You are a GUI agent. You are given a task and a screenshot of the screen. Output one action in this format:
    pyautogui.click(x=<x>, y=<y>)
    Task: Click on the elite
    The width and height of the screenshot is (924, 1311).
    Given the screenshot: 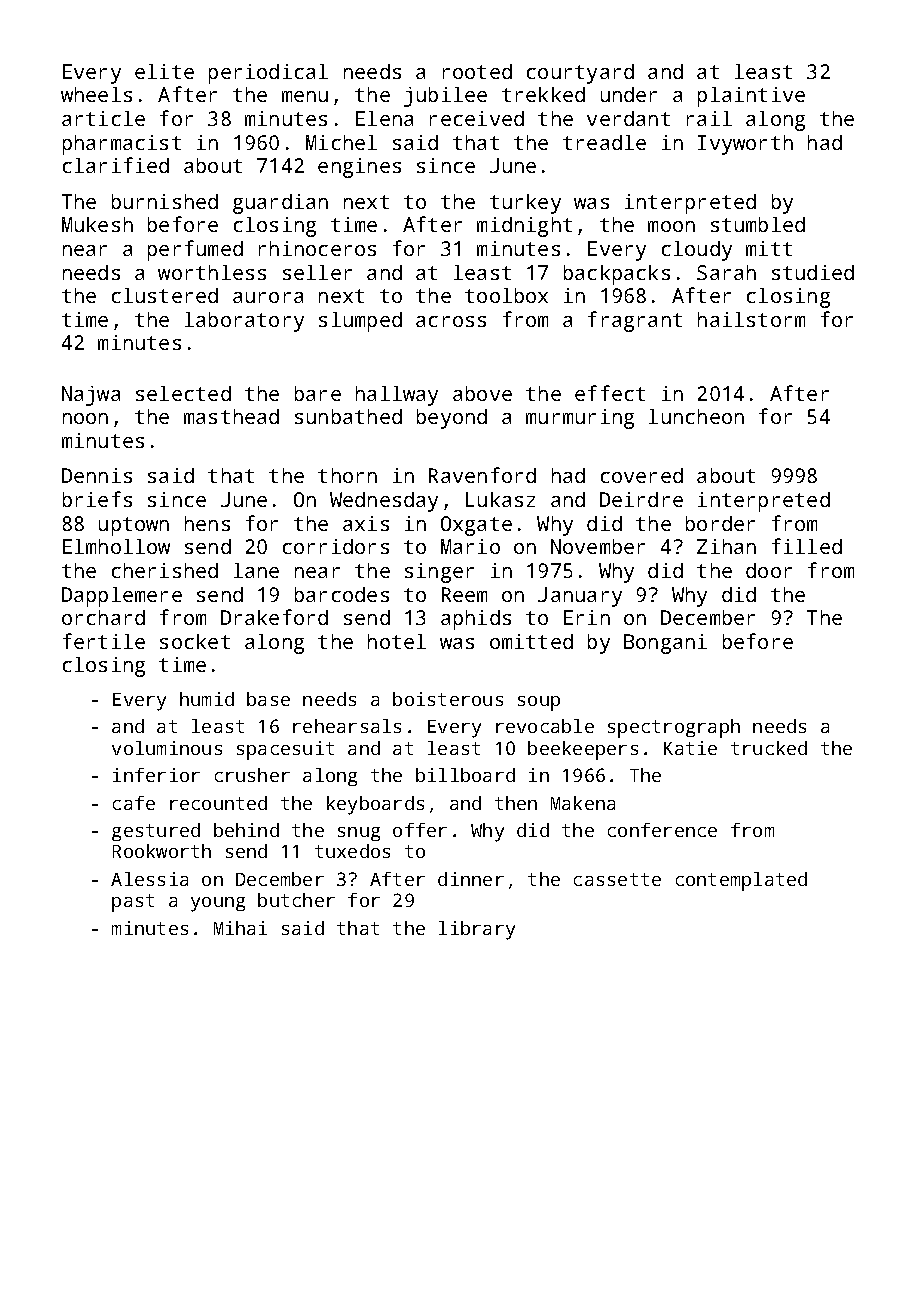 What is the action you would take?
    pyautogui.click(x=164, y=71)
